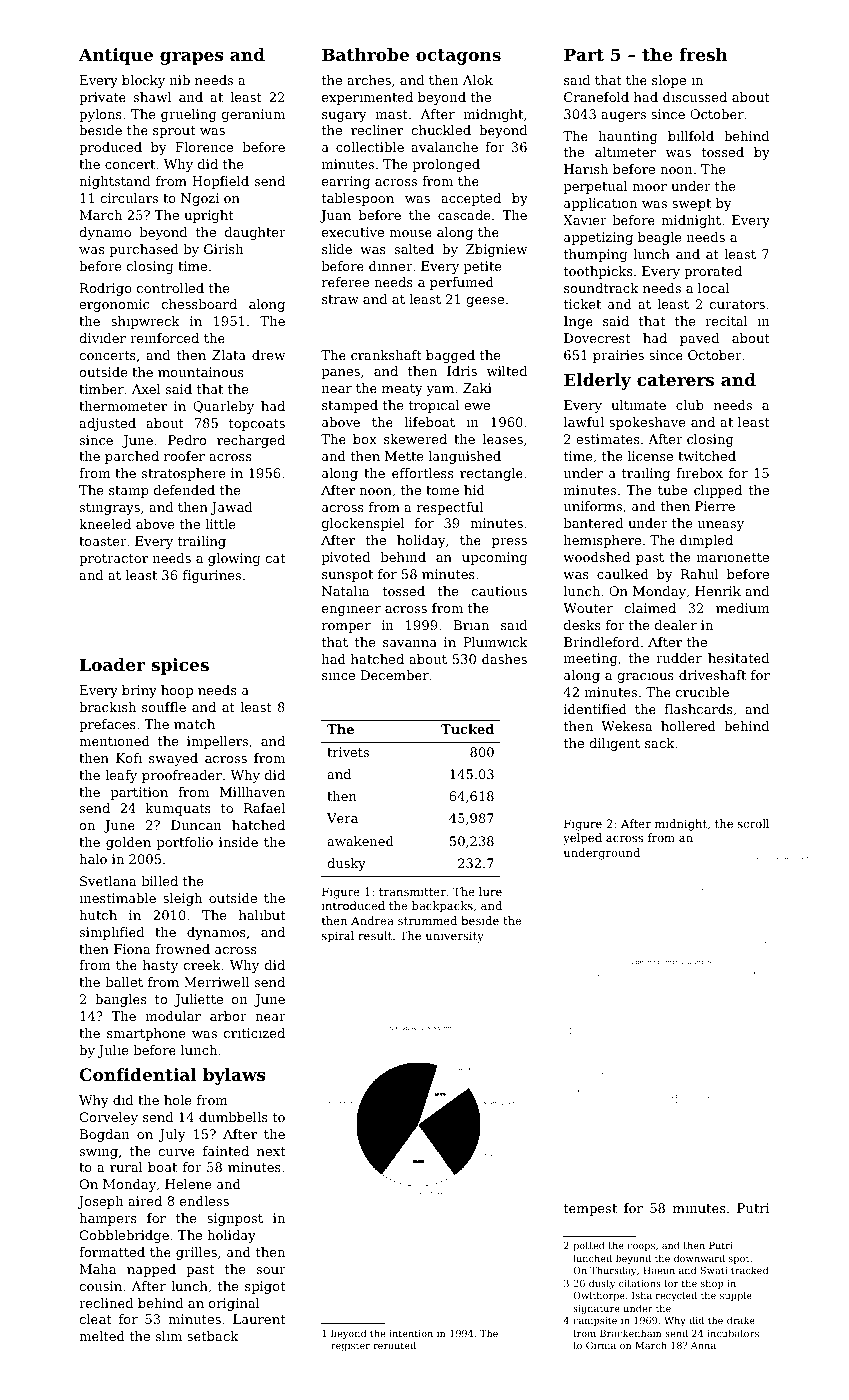 The height and width of the screenshot is (1400, 849). I want to click on timber, so click(101, 389).
